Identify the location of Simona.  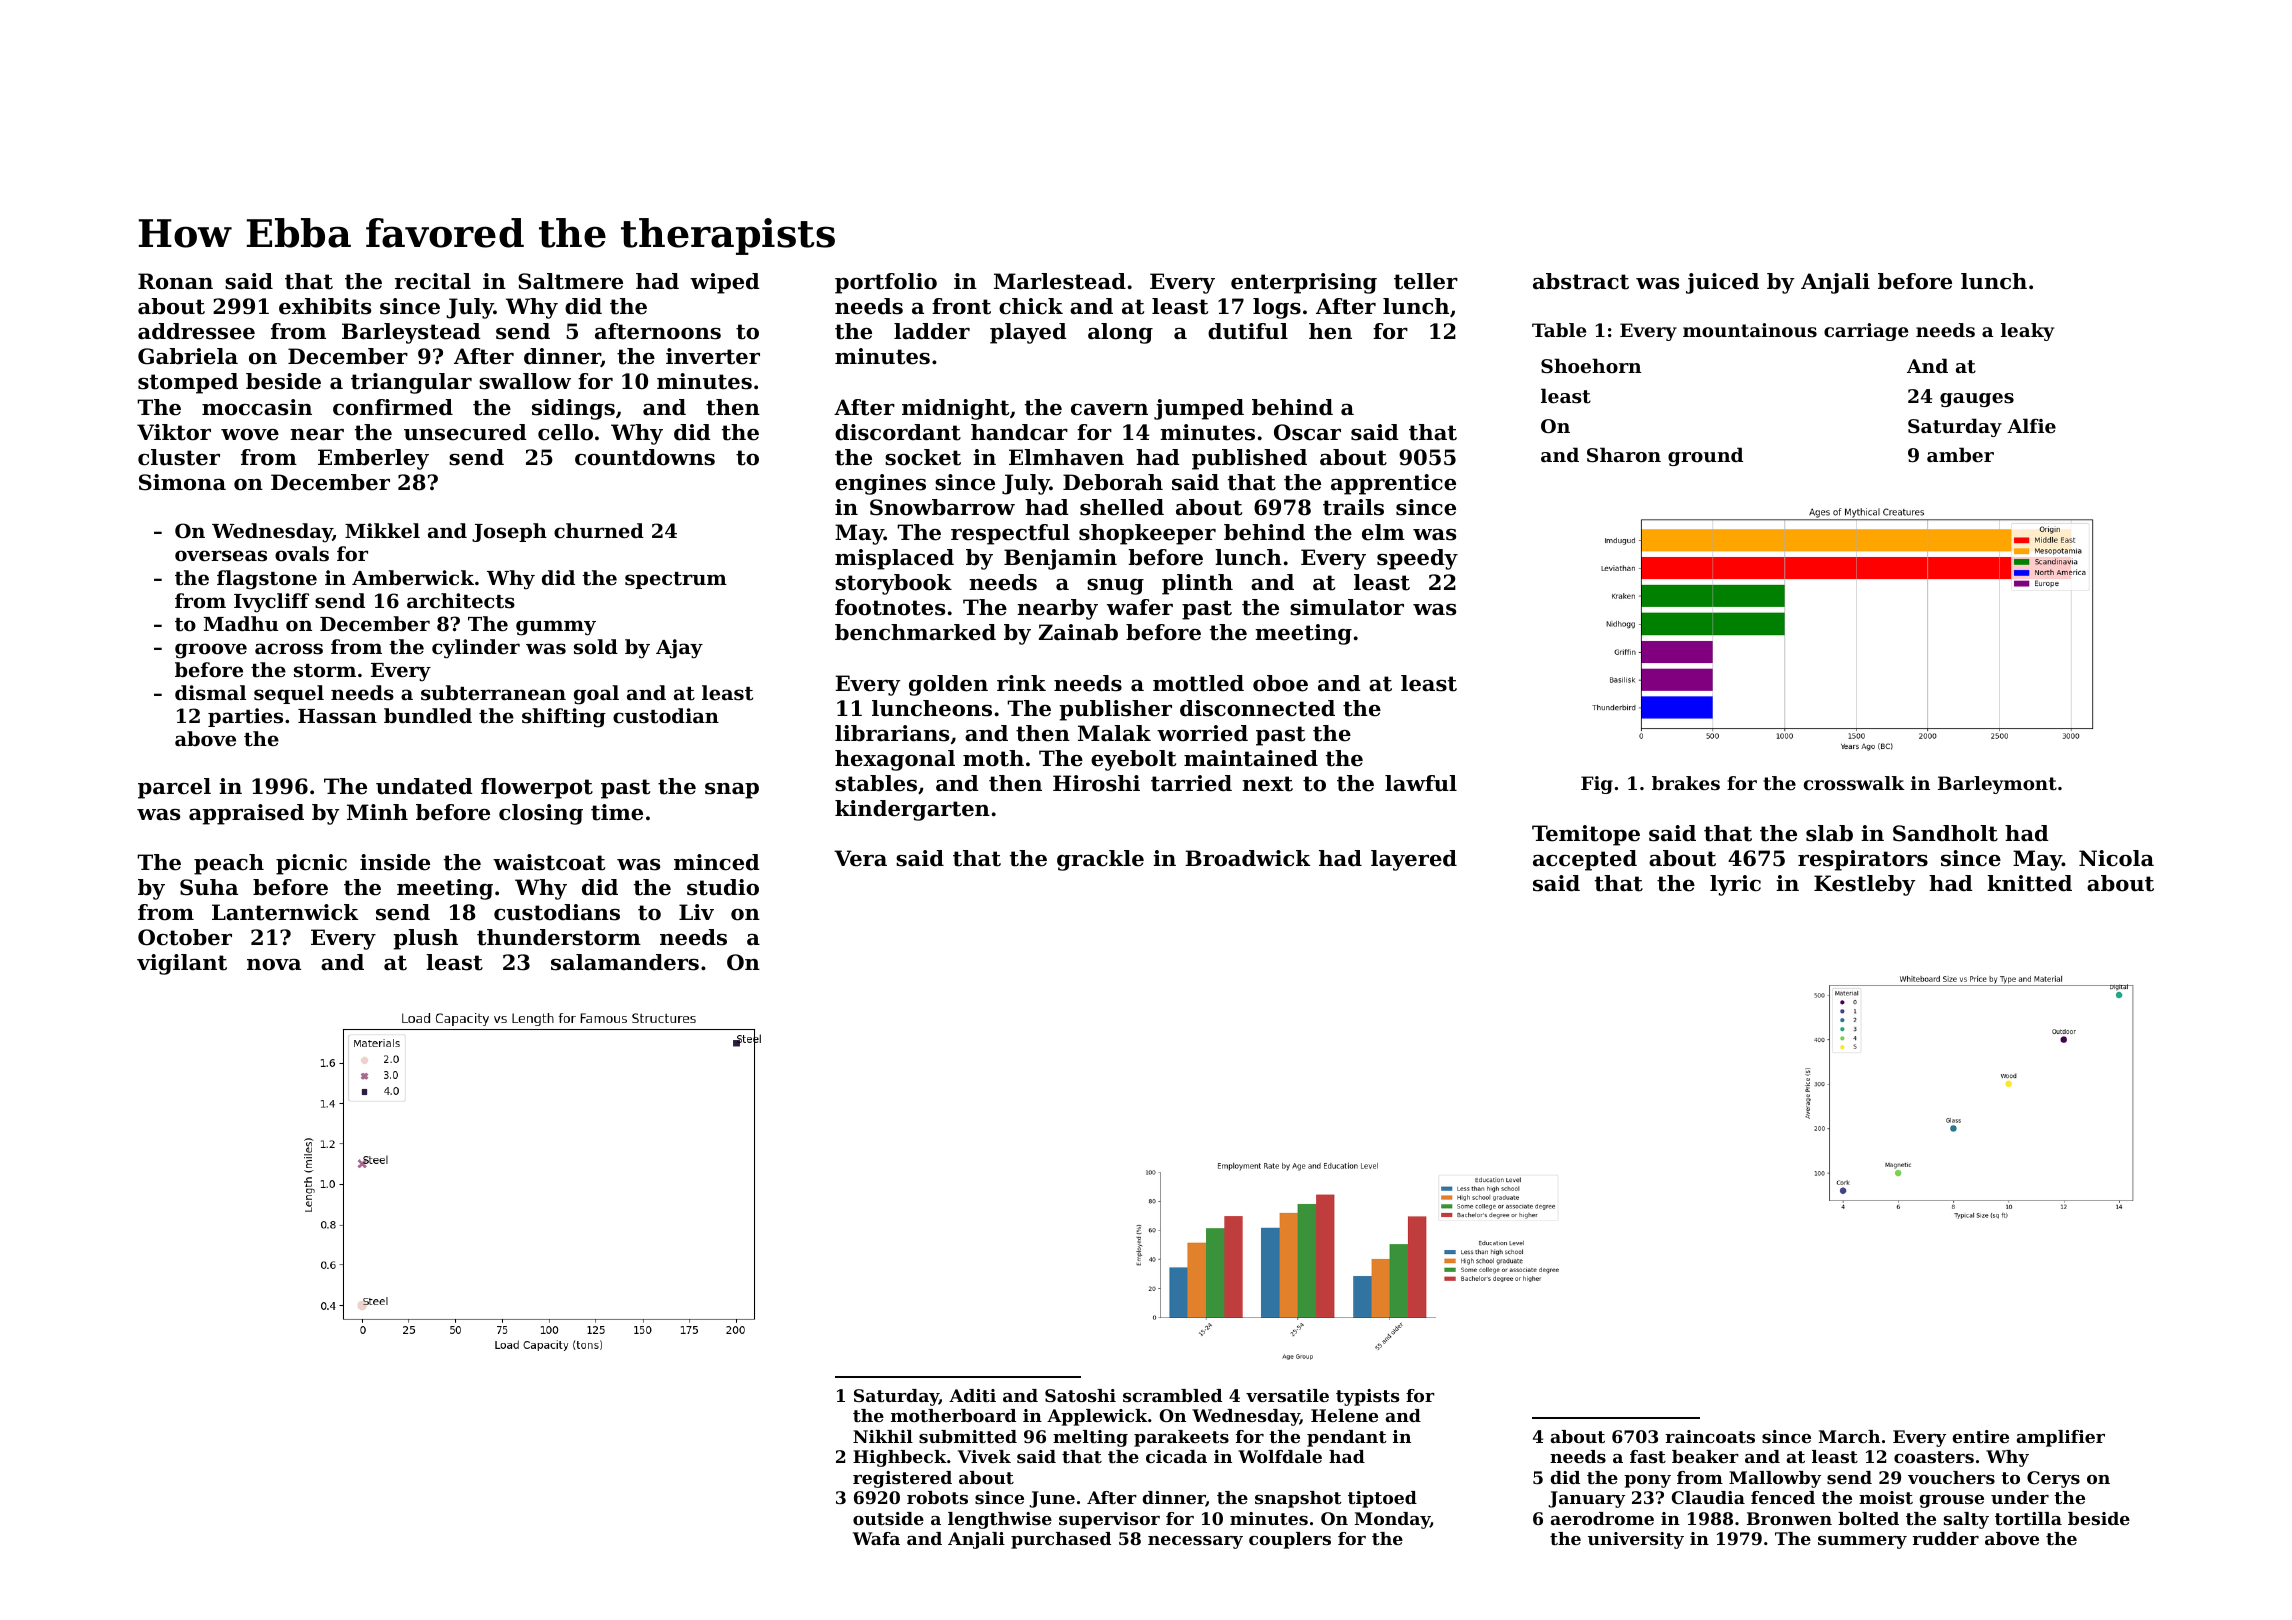
(182, 482).
